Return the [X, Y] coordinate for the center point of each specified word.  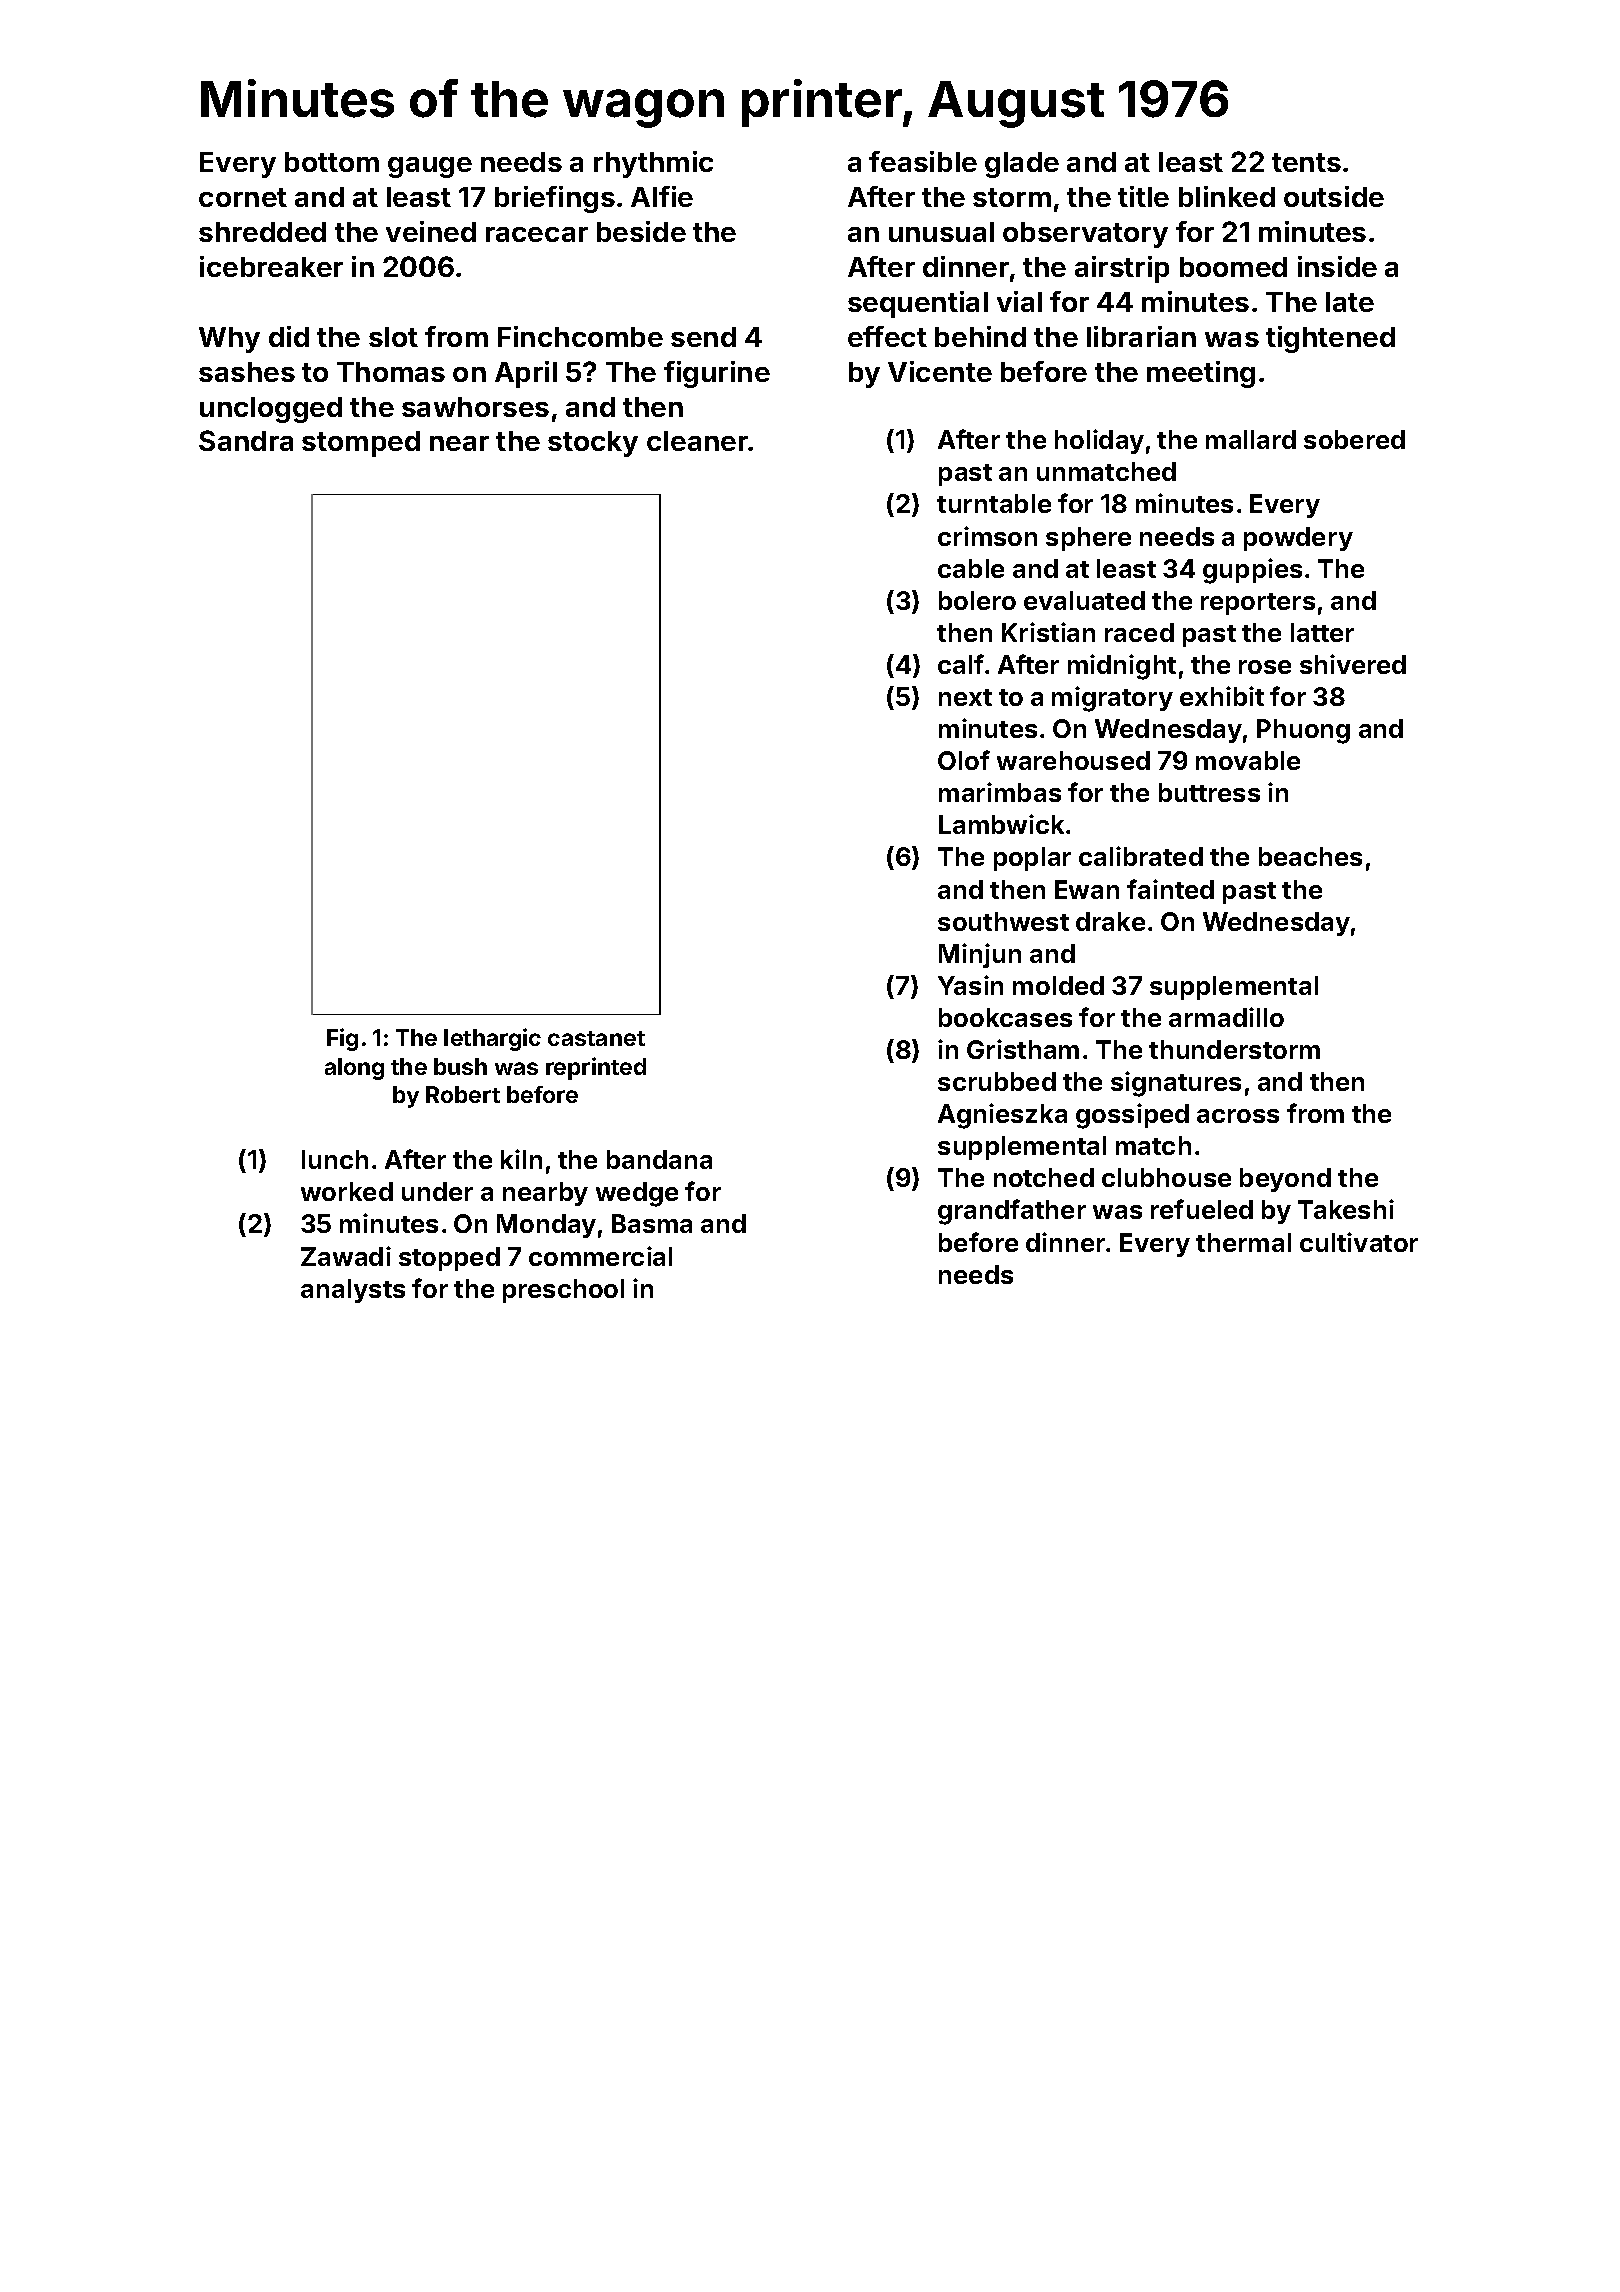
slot [393, 337]
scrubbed [997, 1081]
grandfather [1012, 1212]
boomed [1233, 267]
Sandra [246, 440]
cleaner [698, 441]
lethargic [492, 1039]
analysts [353, 1291]
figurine [717, 374]
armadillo [1226, 1017]
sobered [1354, 439]
